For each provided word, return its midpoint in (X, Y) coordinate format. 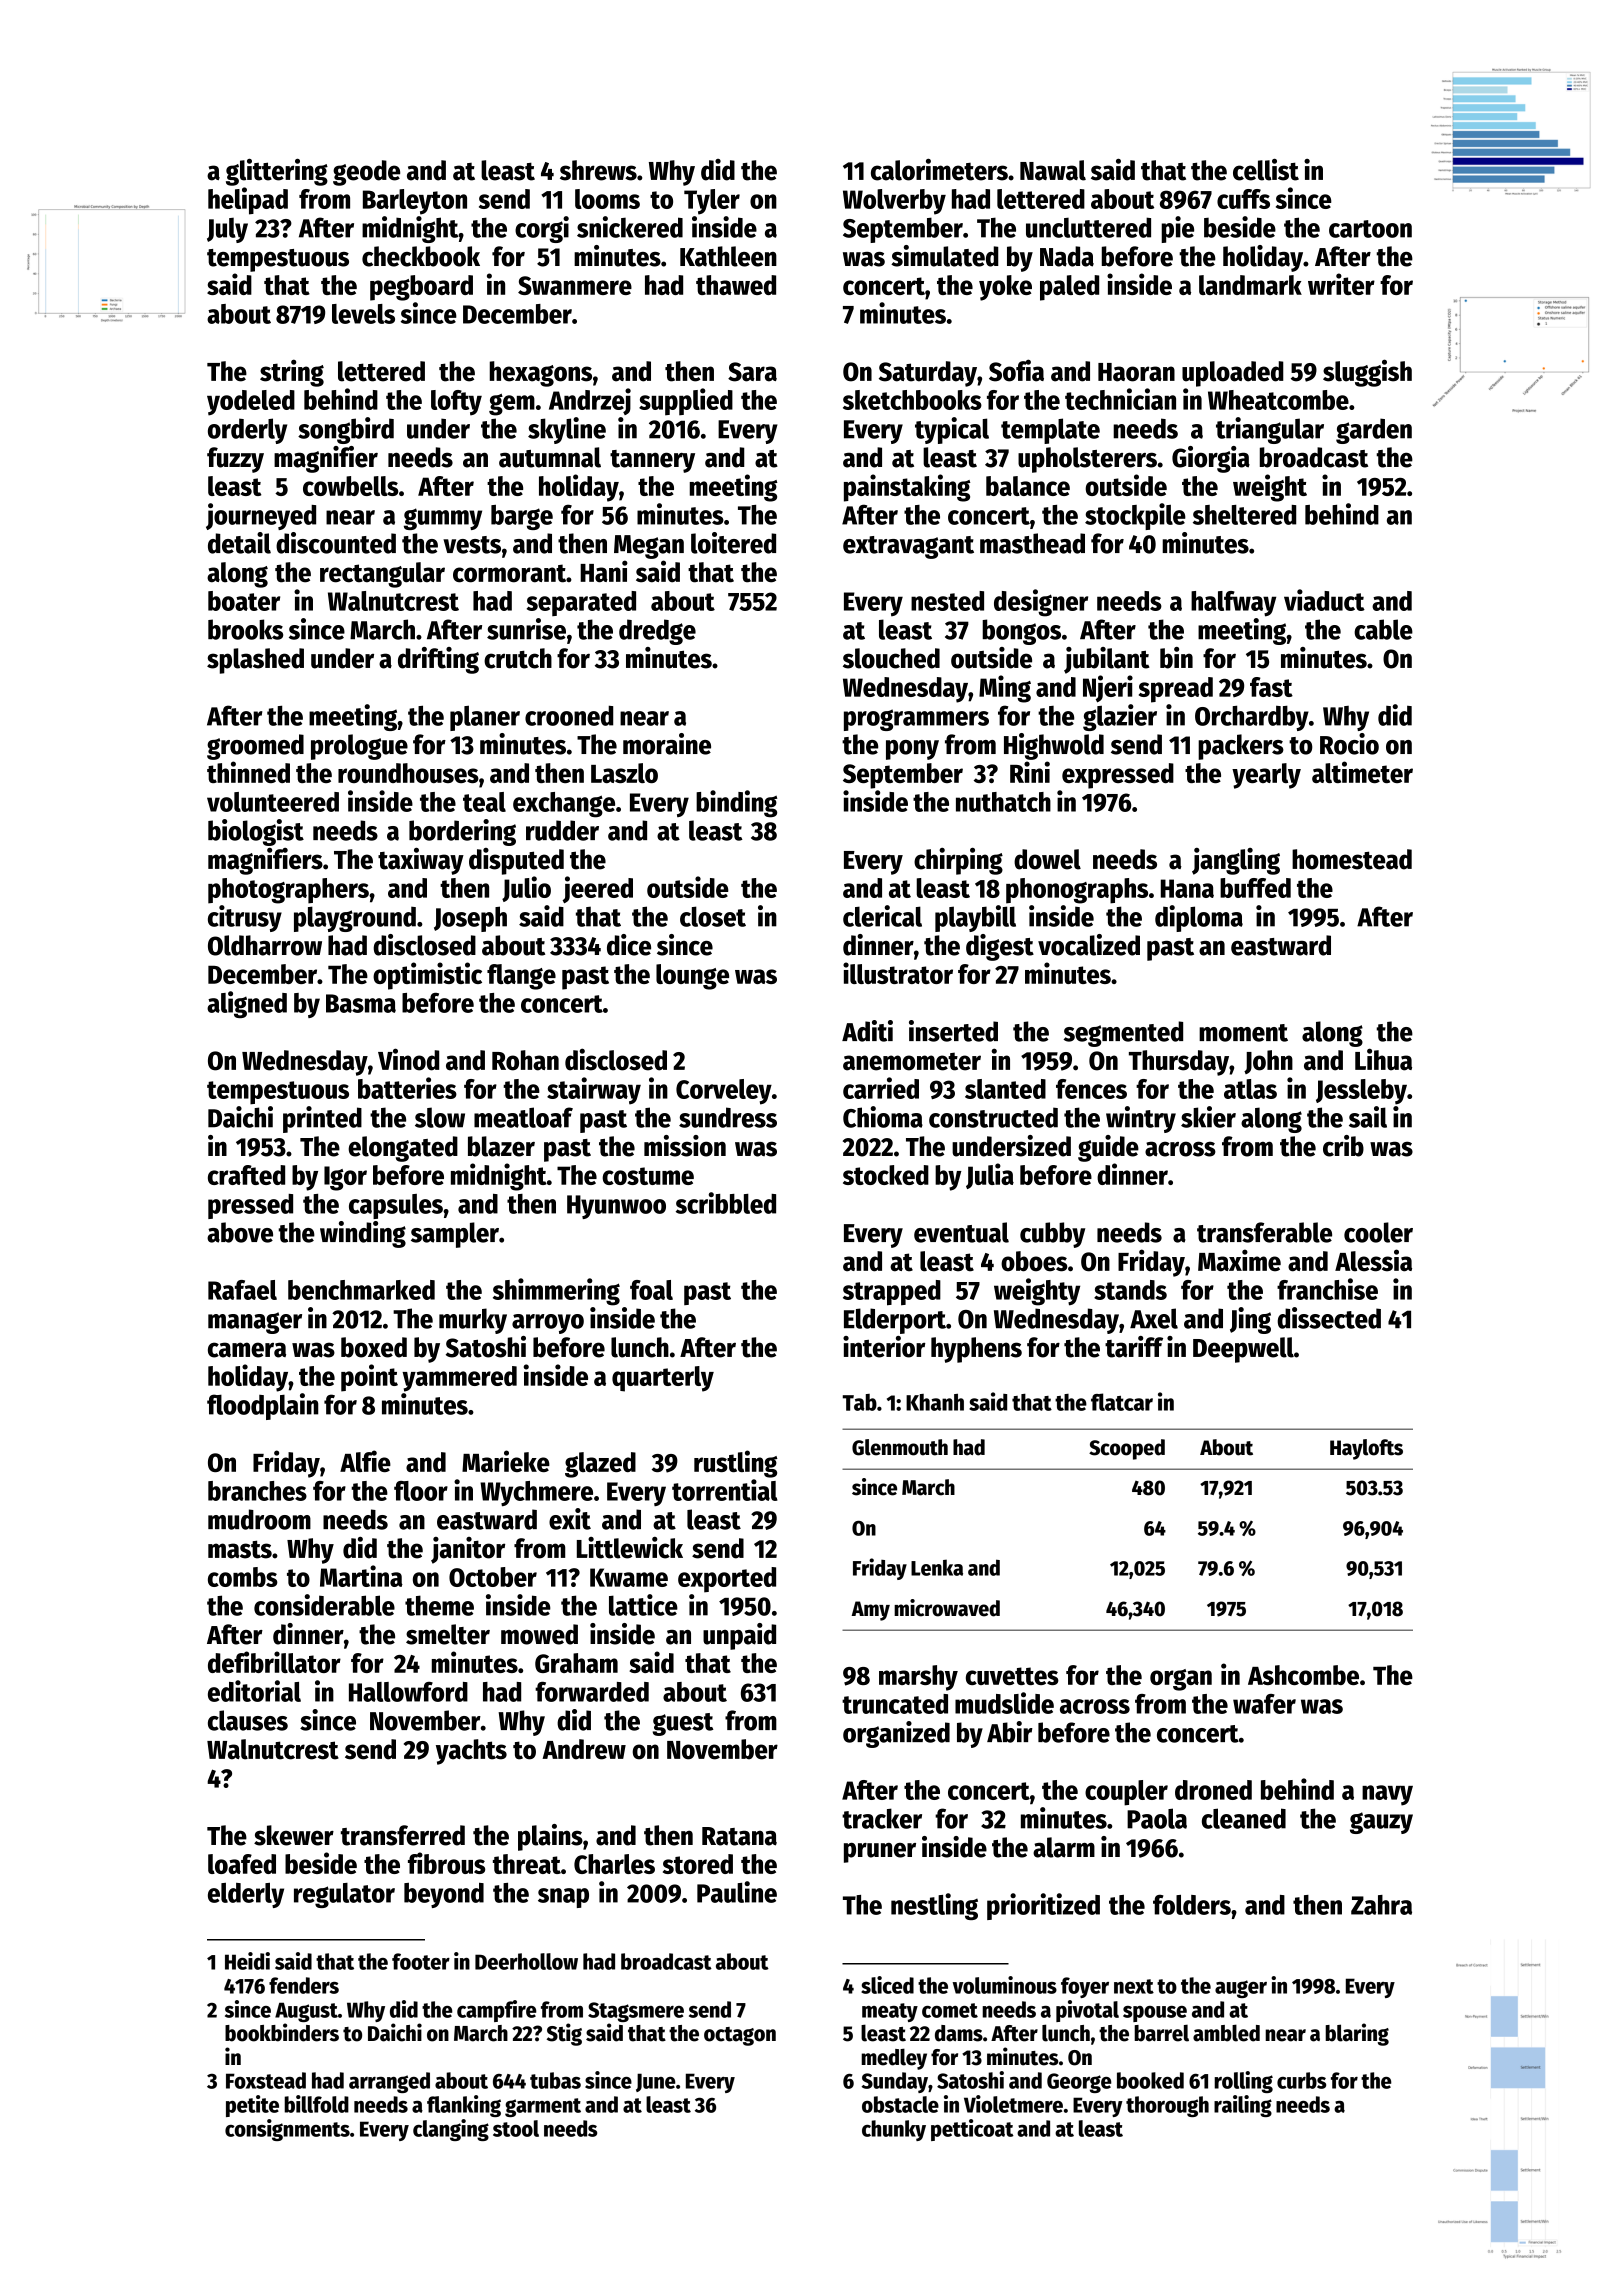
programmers (916, 720)
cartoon (1370, 229)
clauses (248, 1720)
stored (698, 1864)
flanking (464, 2106)
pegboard (421, 288)
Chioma (883, 1117)
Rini (1030, 772)
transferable (1264, 1232)
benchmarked (361, 1290)
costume (648, 1176)
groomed (255, 747)
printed (322, 1119)
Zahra (1381, 1905)
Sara (752, 372)
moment (1243, 1033)
